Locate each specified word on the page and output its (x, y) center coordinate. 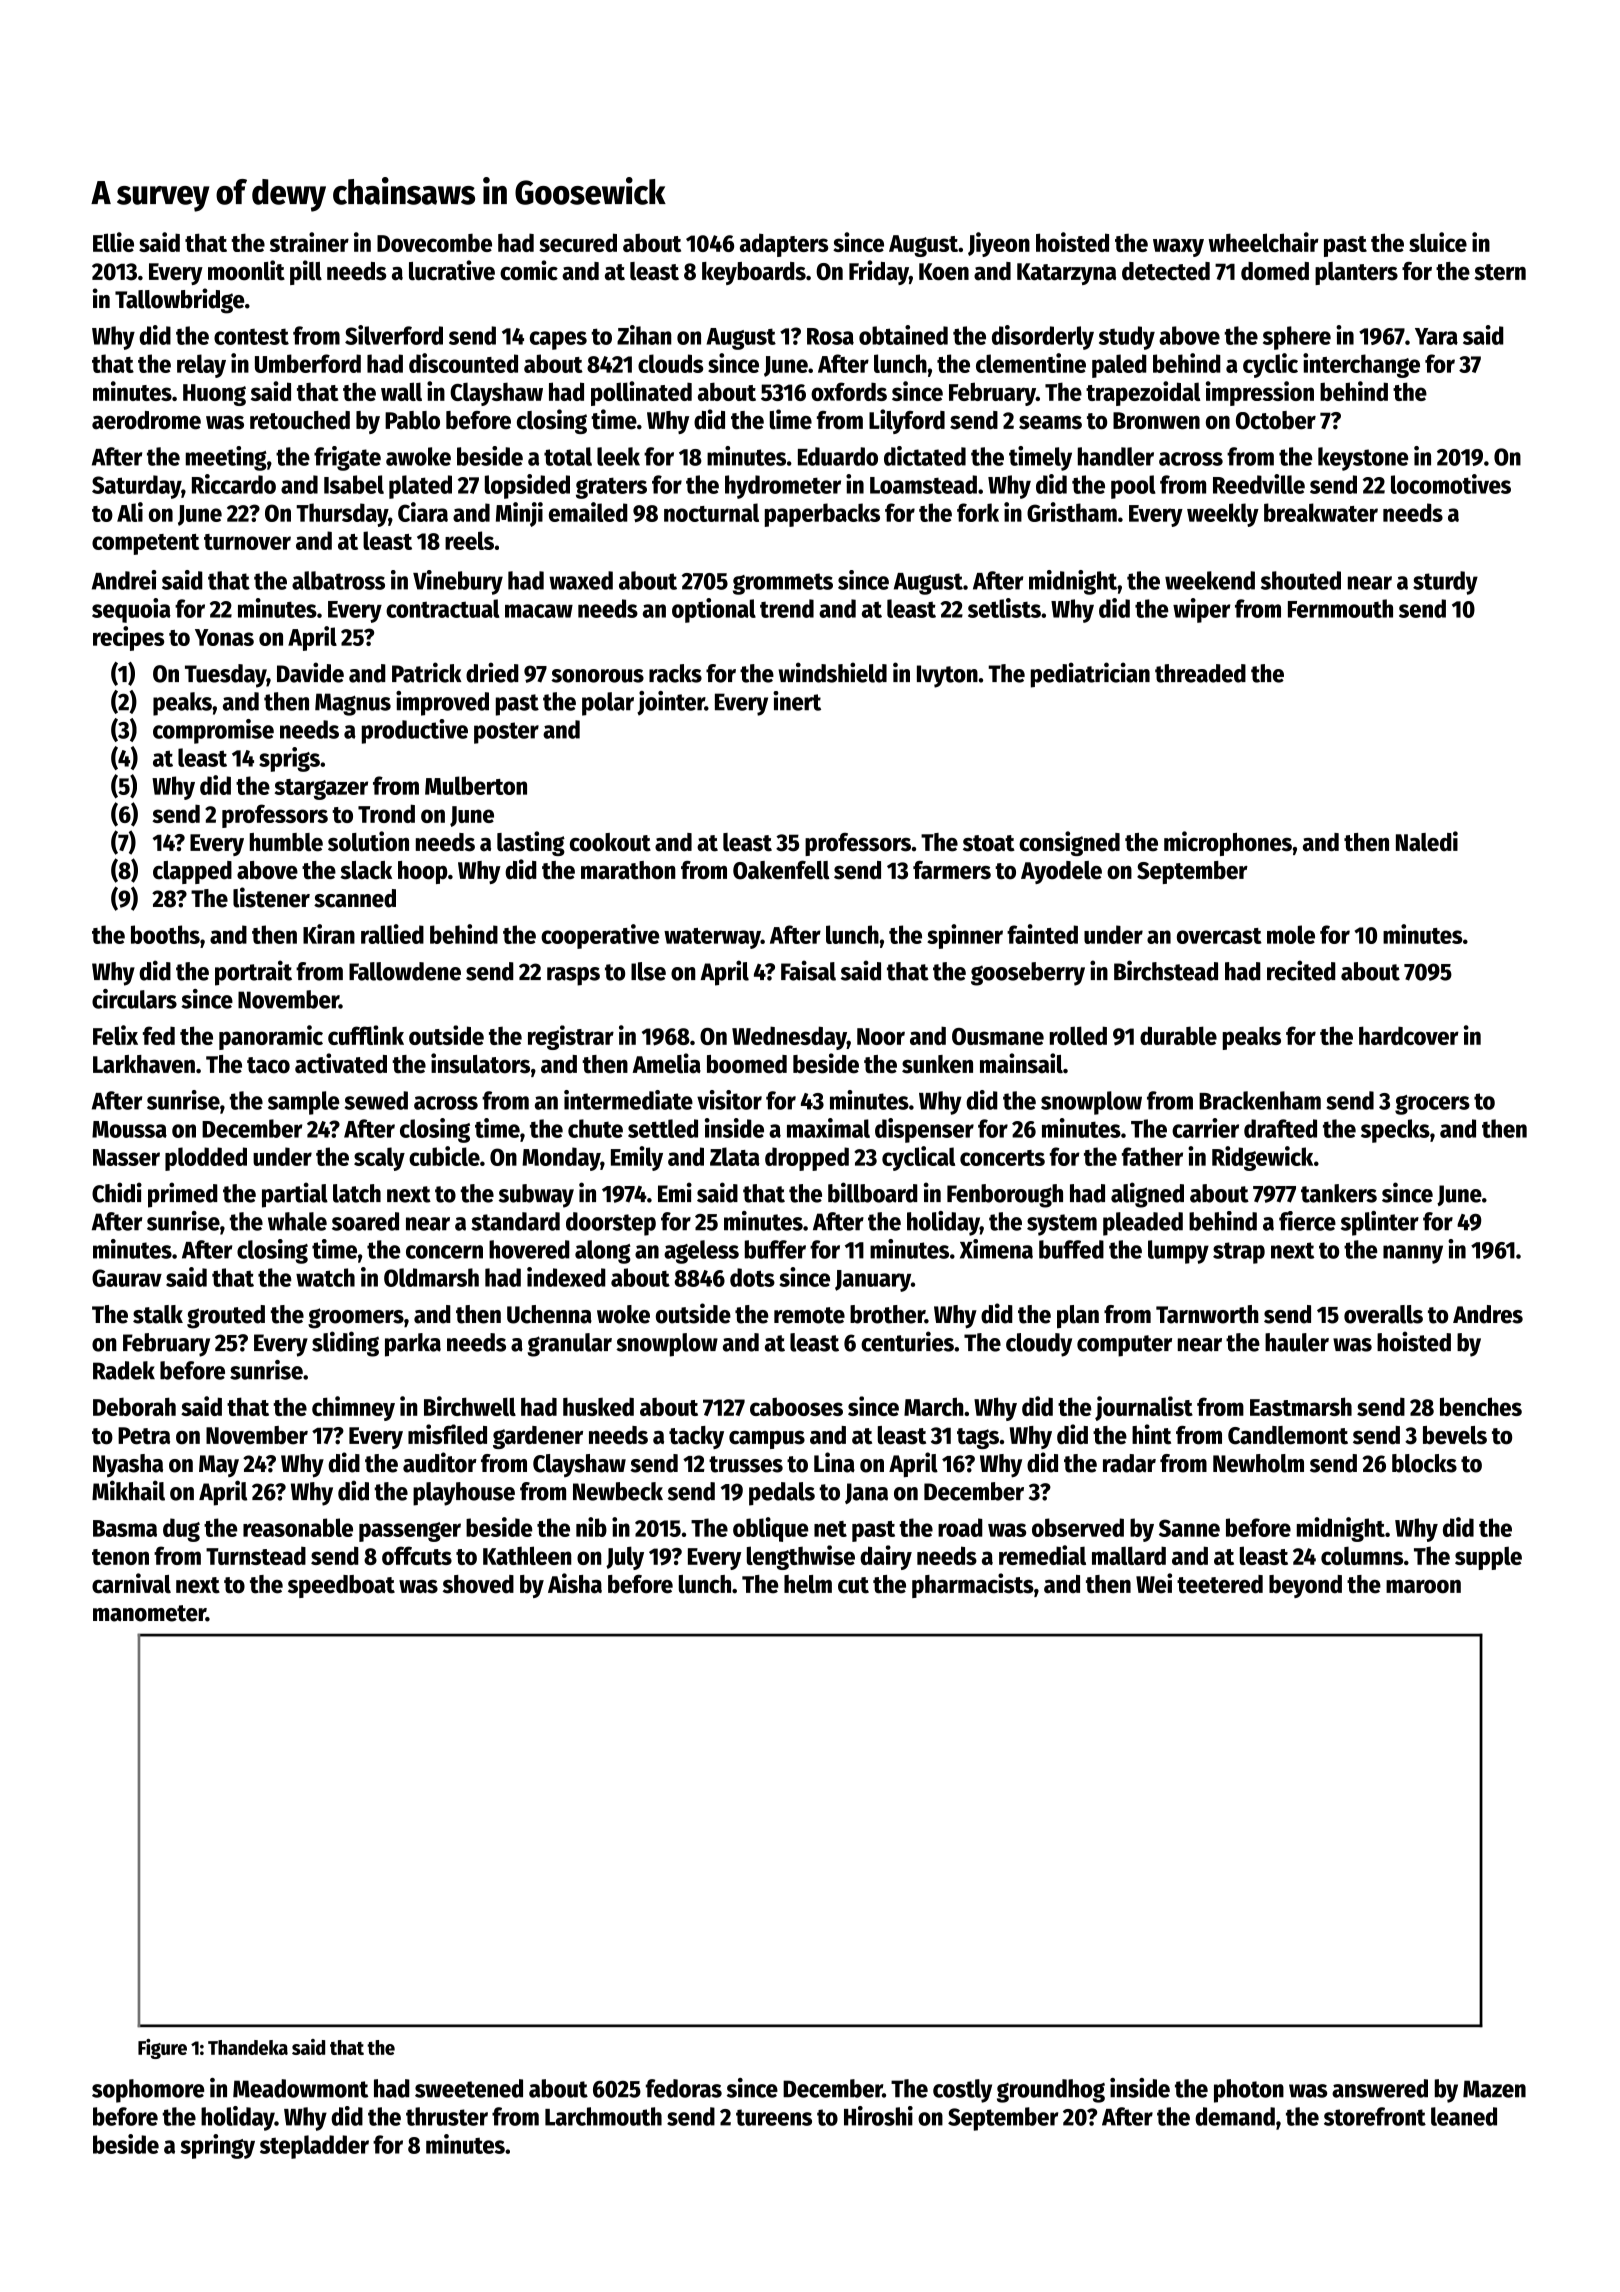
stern (1500, 272)
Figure (162, 2049)
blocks (1424, 1463)
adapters (784, 245)
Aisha (575, 1583)
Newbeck (618, 1491)
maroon (1423, 1587)
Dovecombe (434, 242)
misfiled (447, 1434)
